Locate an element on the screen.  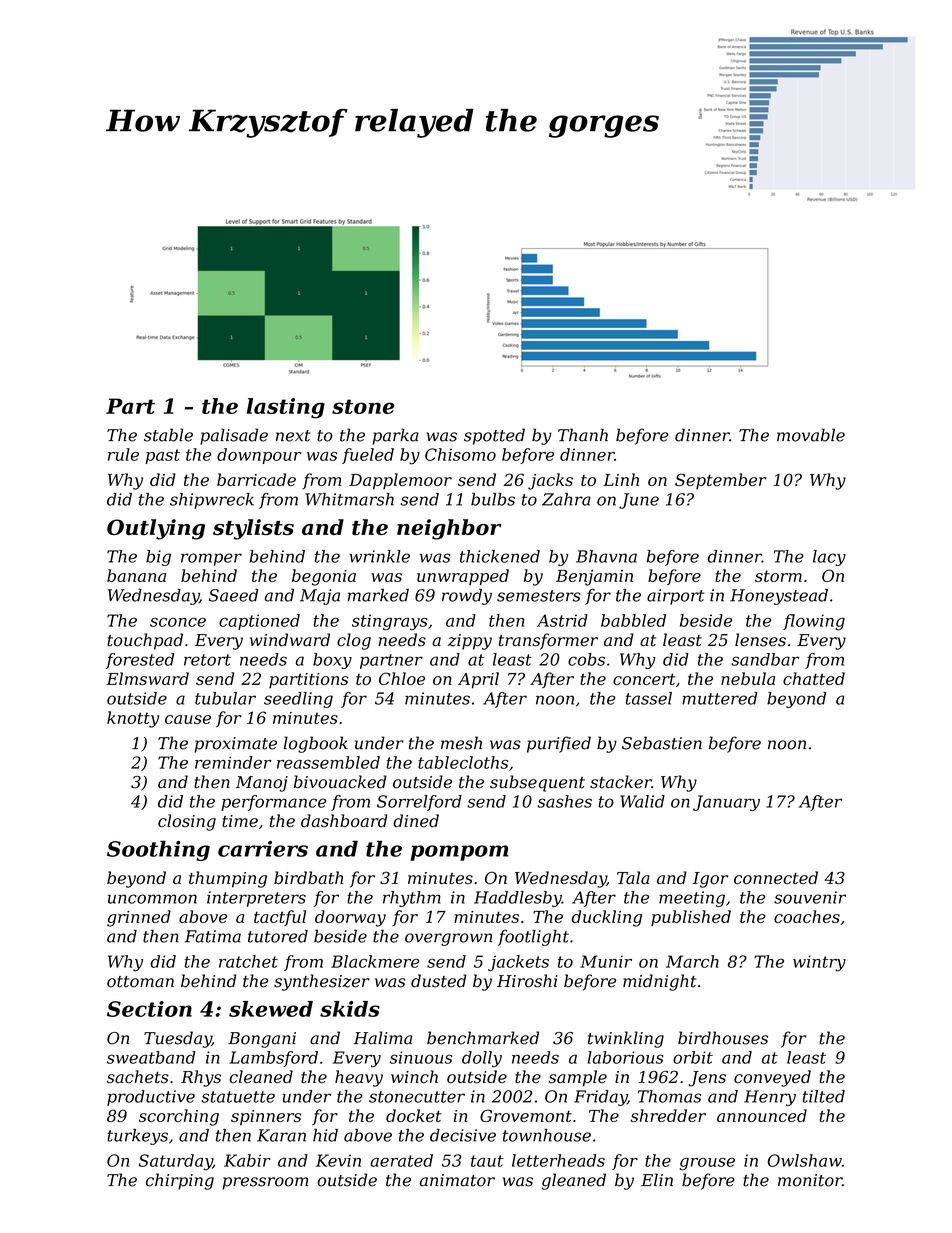
Thanh is located at coordinates (583, 435).
